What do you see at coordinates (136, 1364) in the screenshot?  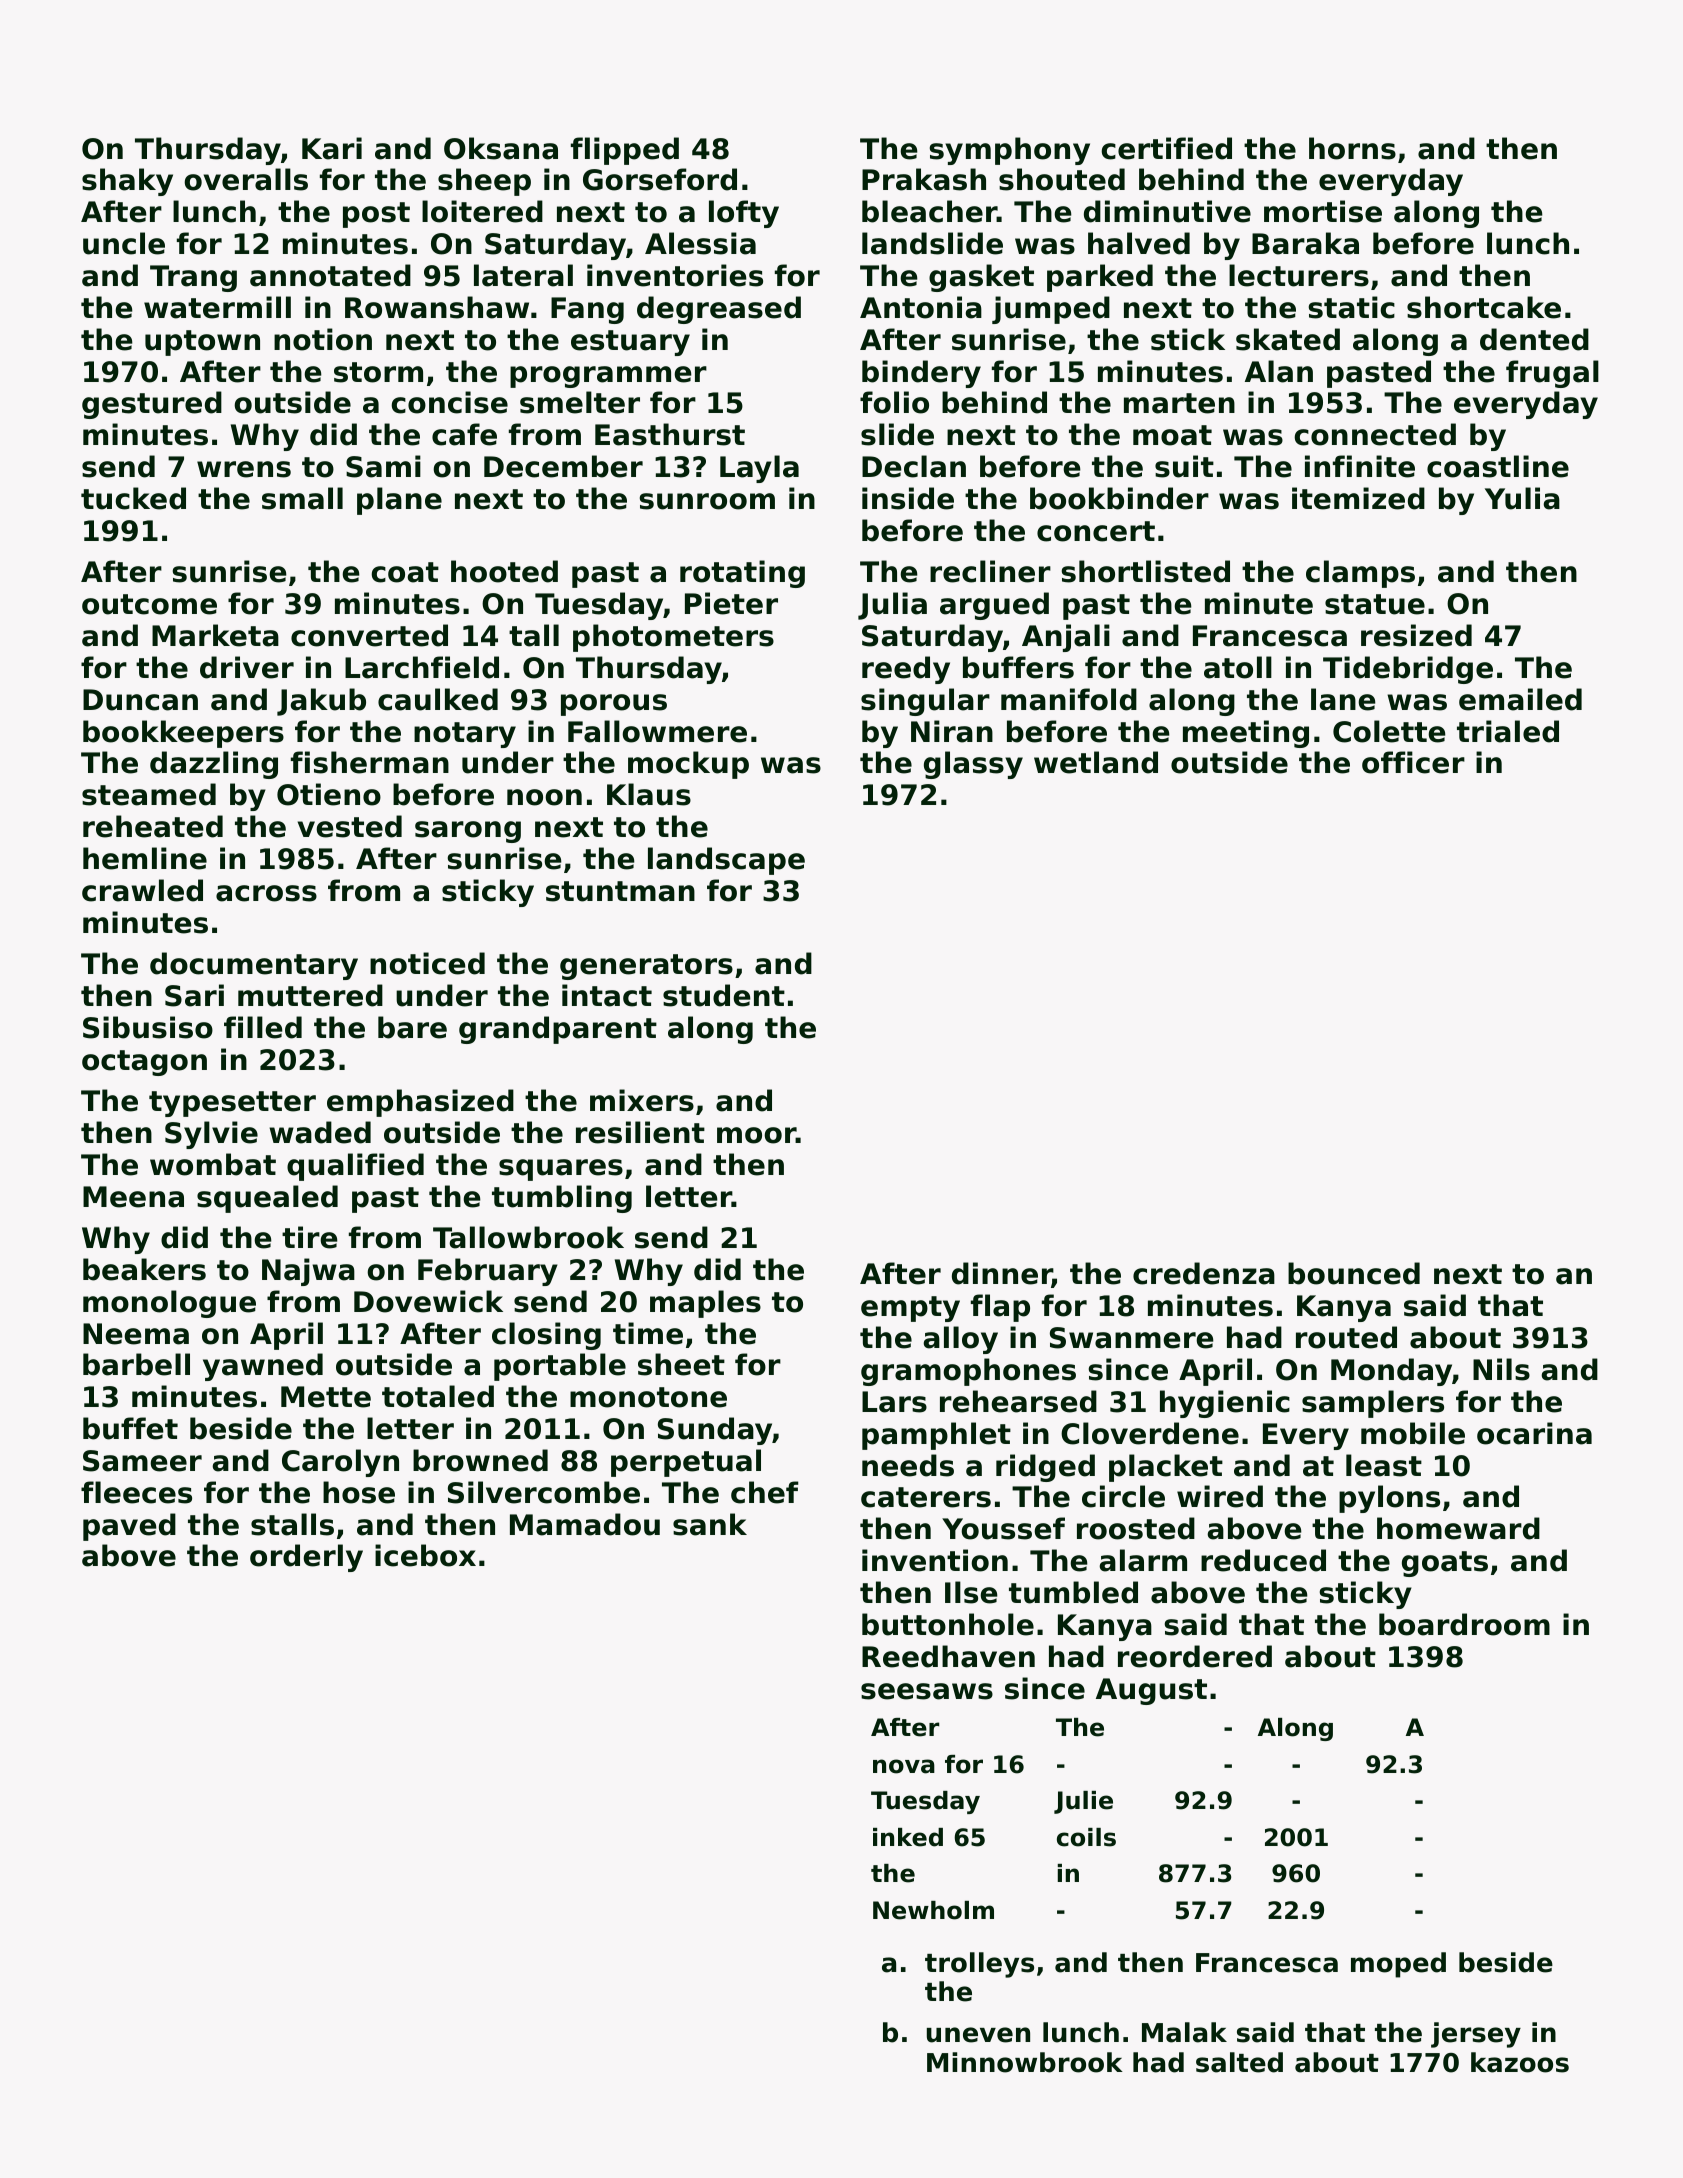 I see `barbell` at bounding box center [136, 1364].
